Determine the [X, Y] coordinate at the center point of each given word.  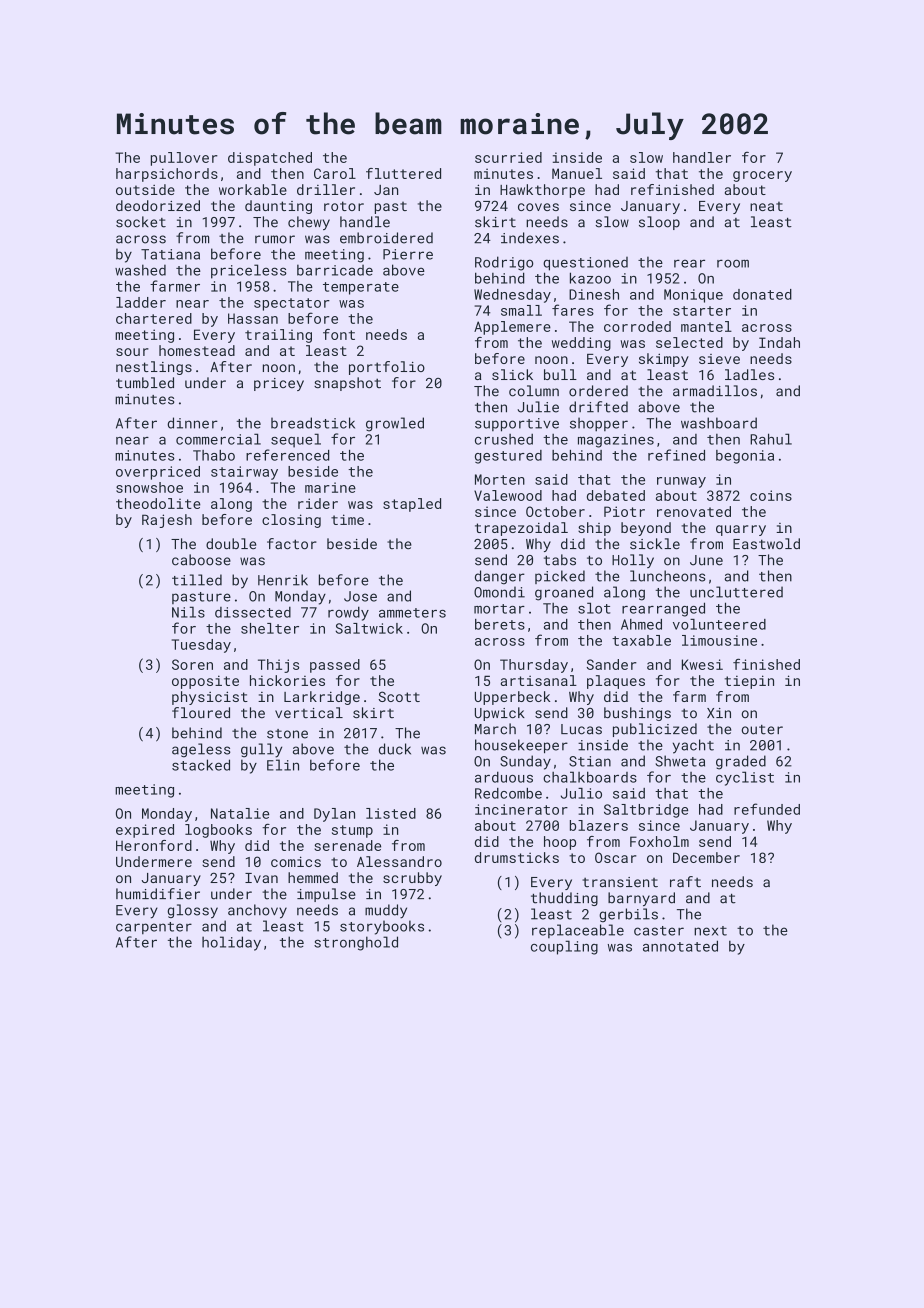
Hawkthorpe [542, 191]
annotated [680, 946]
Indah [779, 342]
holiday [231, 943]
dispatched [270, 159]
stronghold [356, 943]
